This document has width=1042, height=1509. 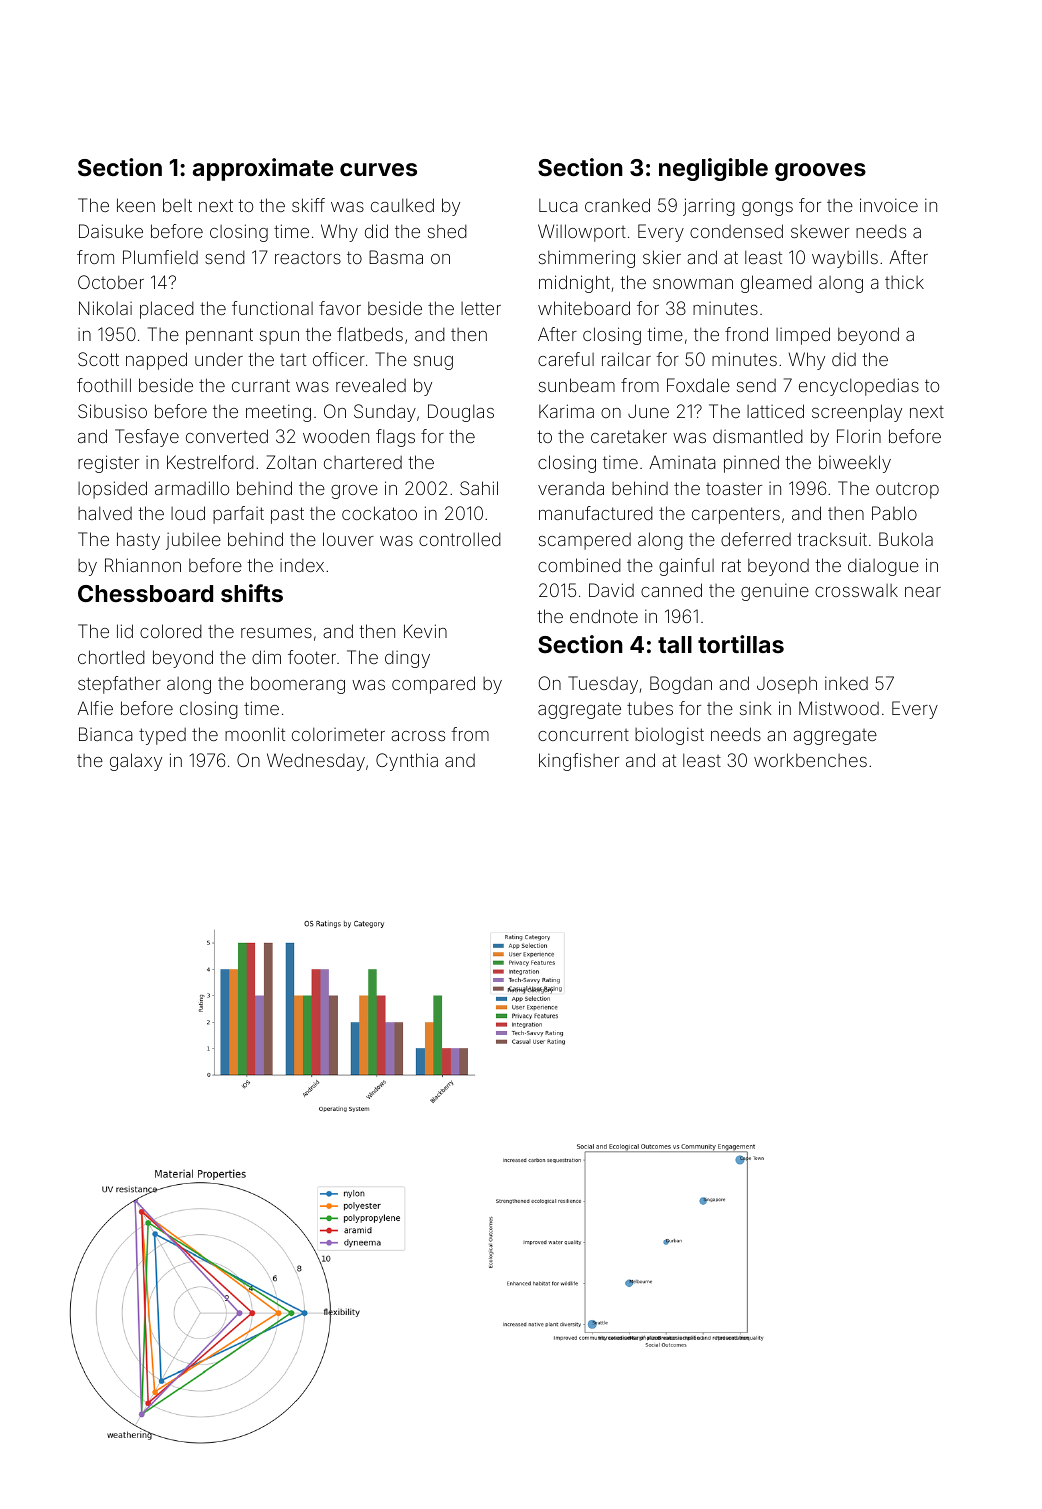 I want to click on negligible, so click(x=713, y=169).
